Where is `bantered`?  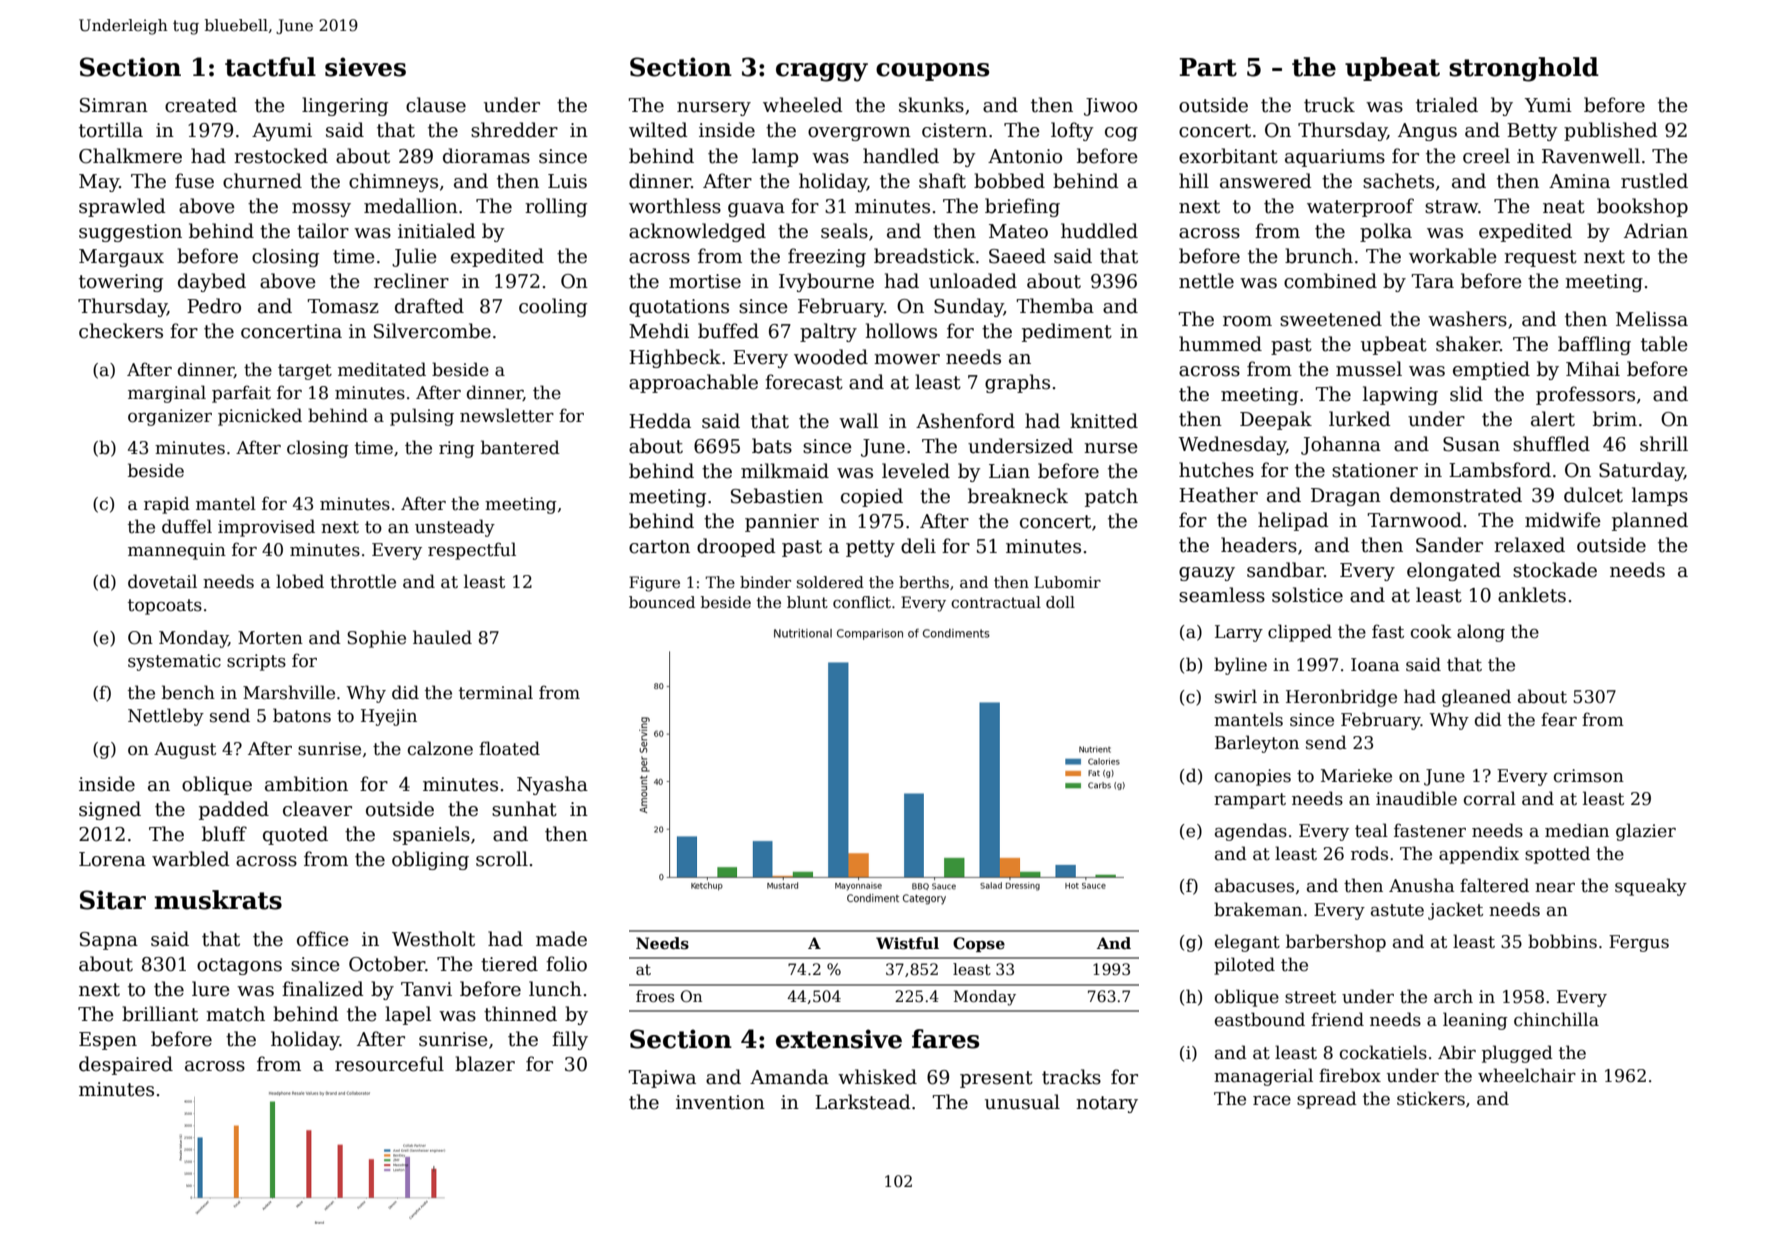
bantered is located at coordinates (520, 447).
